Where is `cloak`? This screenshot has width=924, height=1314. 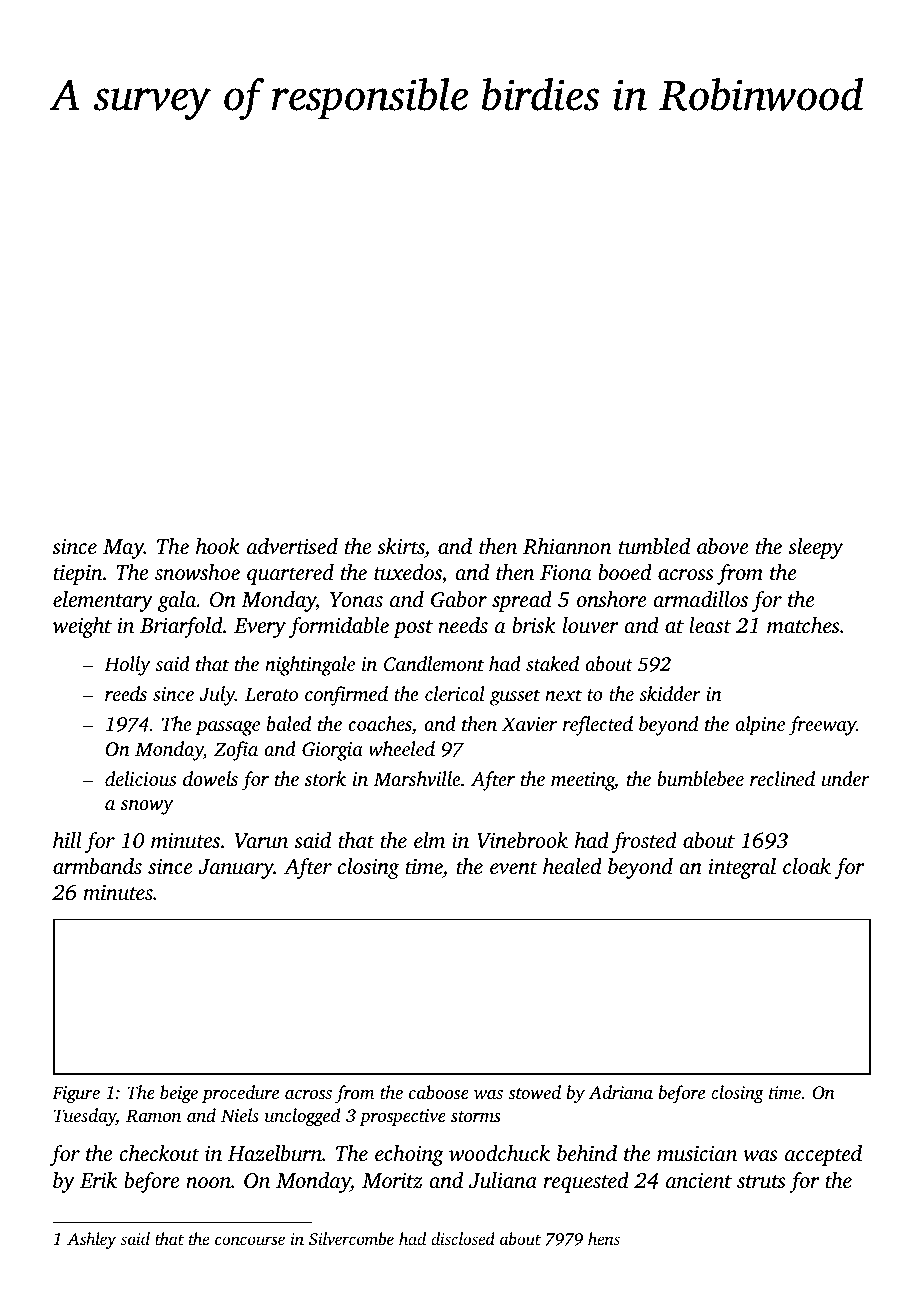
cloak is located at coordinates (807, 866).
